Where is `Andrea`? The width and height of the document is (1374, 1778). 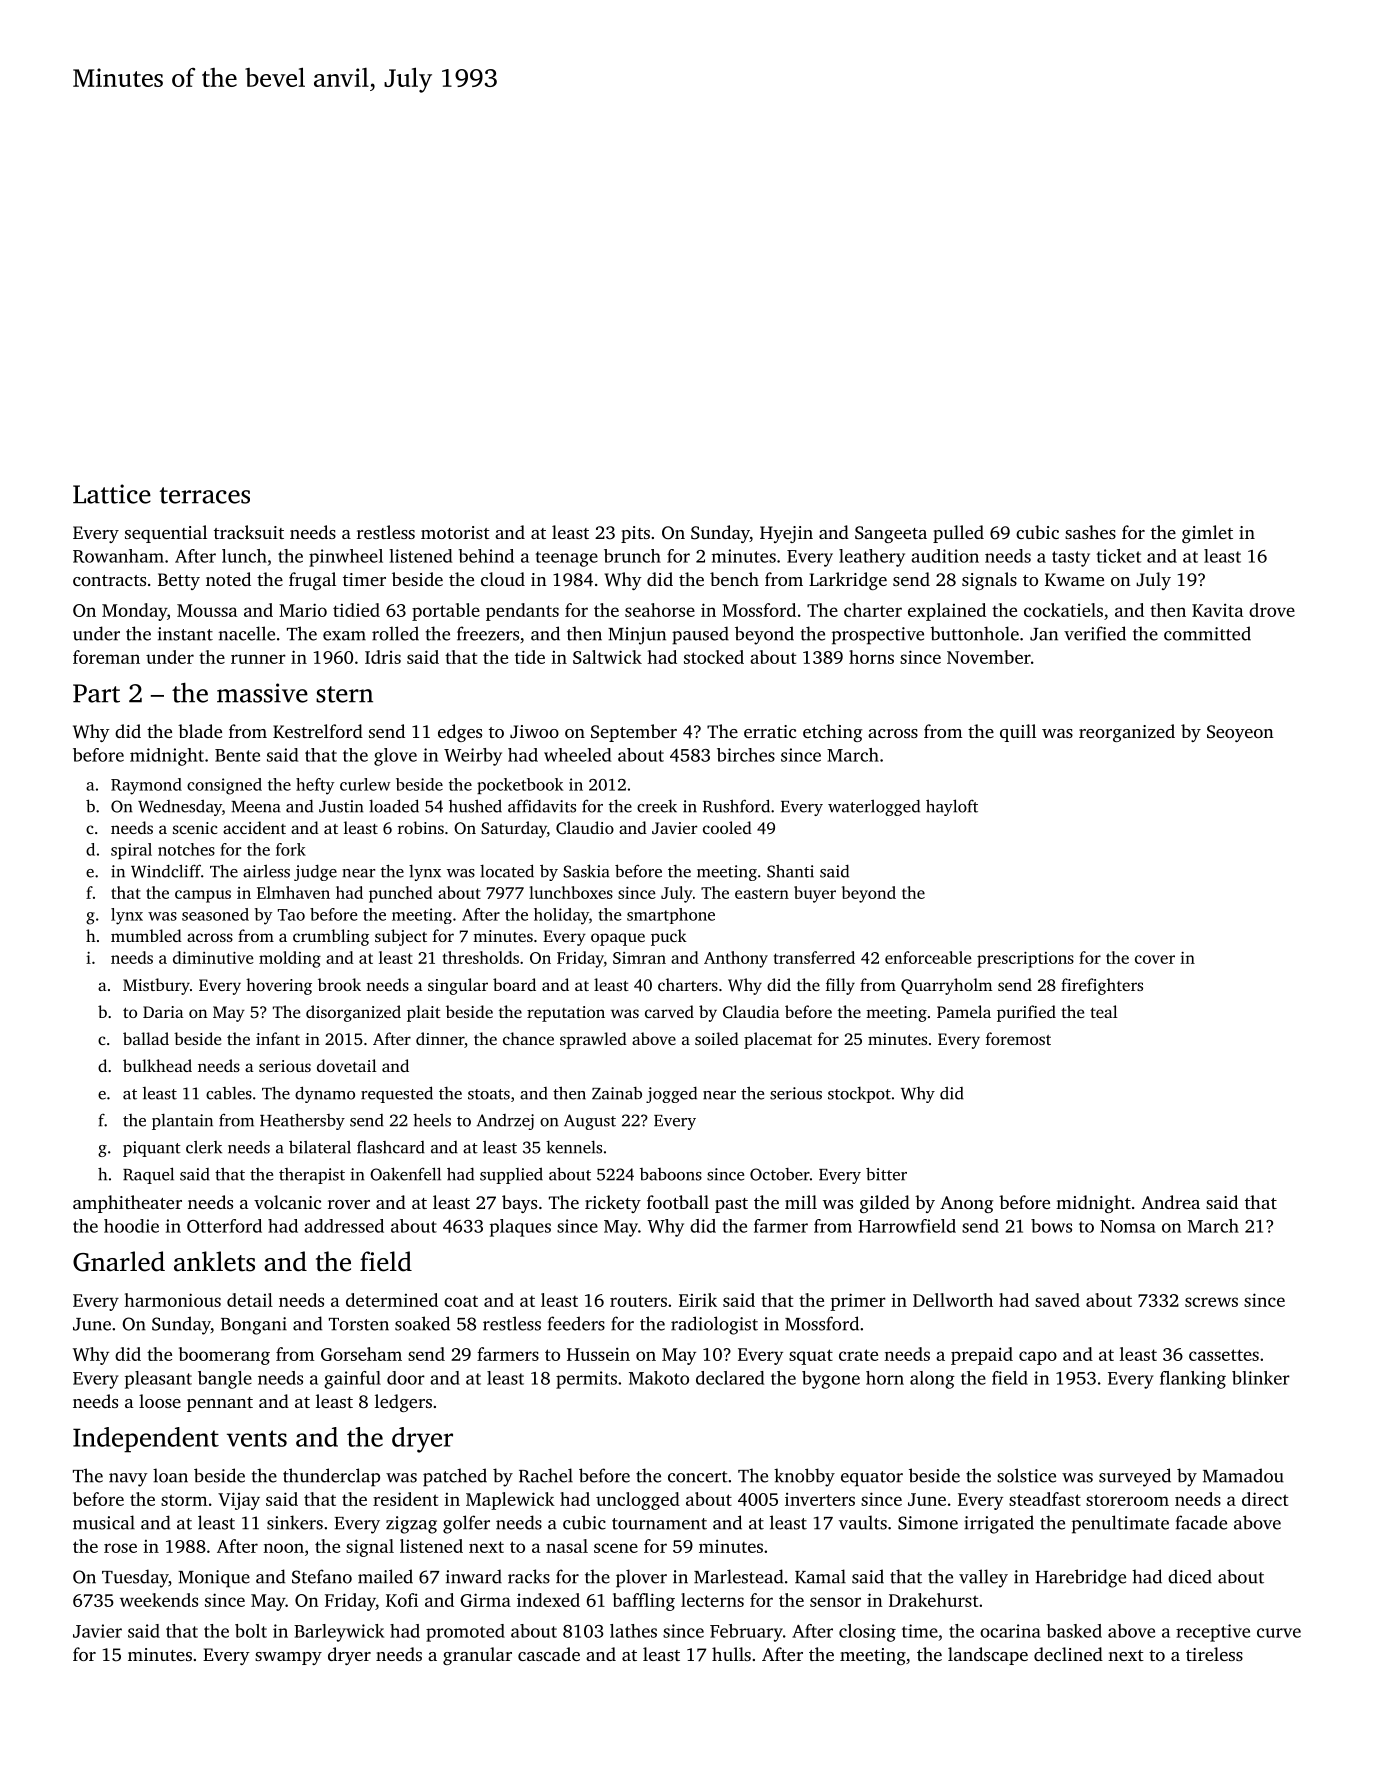
Andrea is located at coordinates (1170, 1202).
